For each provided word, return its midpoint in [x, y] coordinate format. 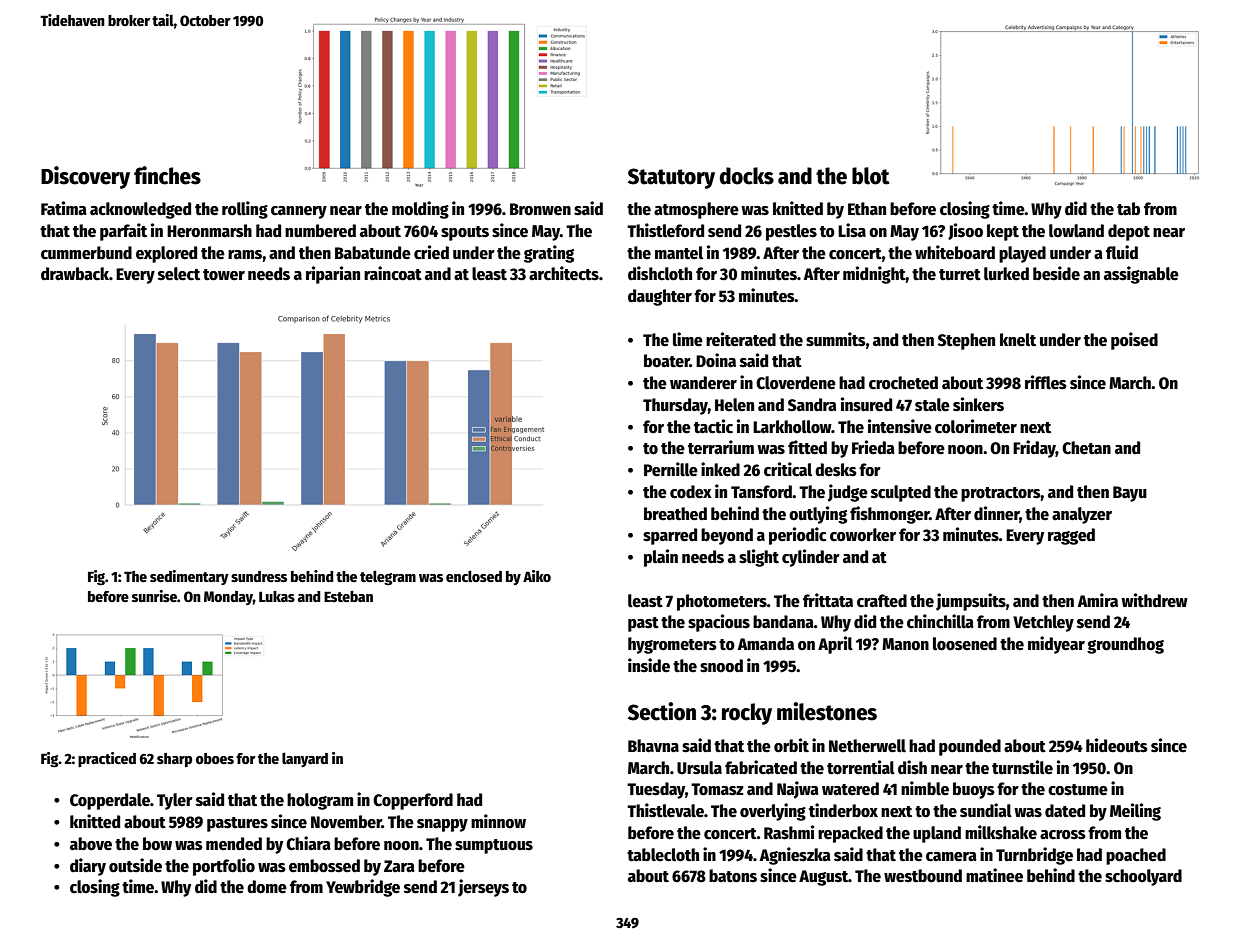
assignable [1141, 275]
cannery [299, 212]
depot [1129, 232]
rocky [747, 714]
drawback [75, 274]
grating [549, 254]
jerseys [483, 888]
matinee [994, 875]
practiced [107, 759]
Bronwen [540, 209]
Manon [905, 644]
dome [267, 887]
